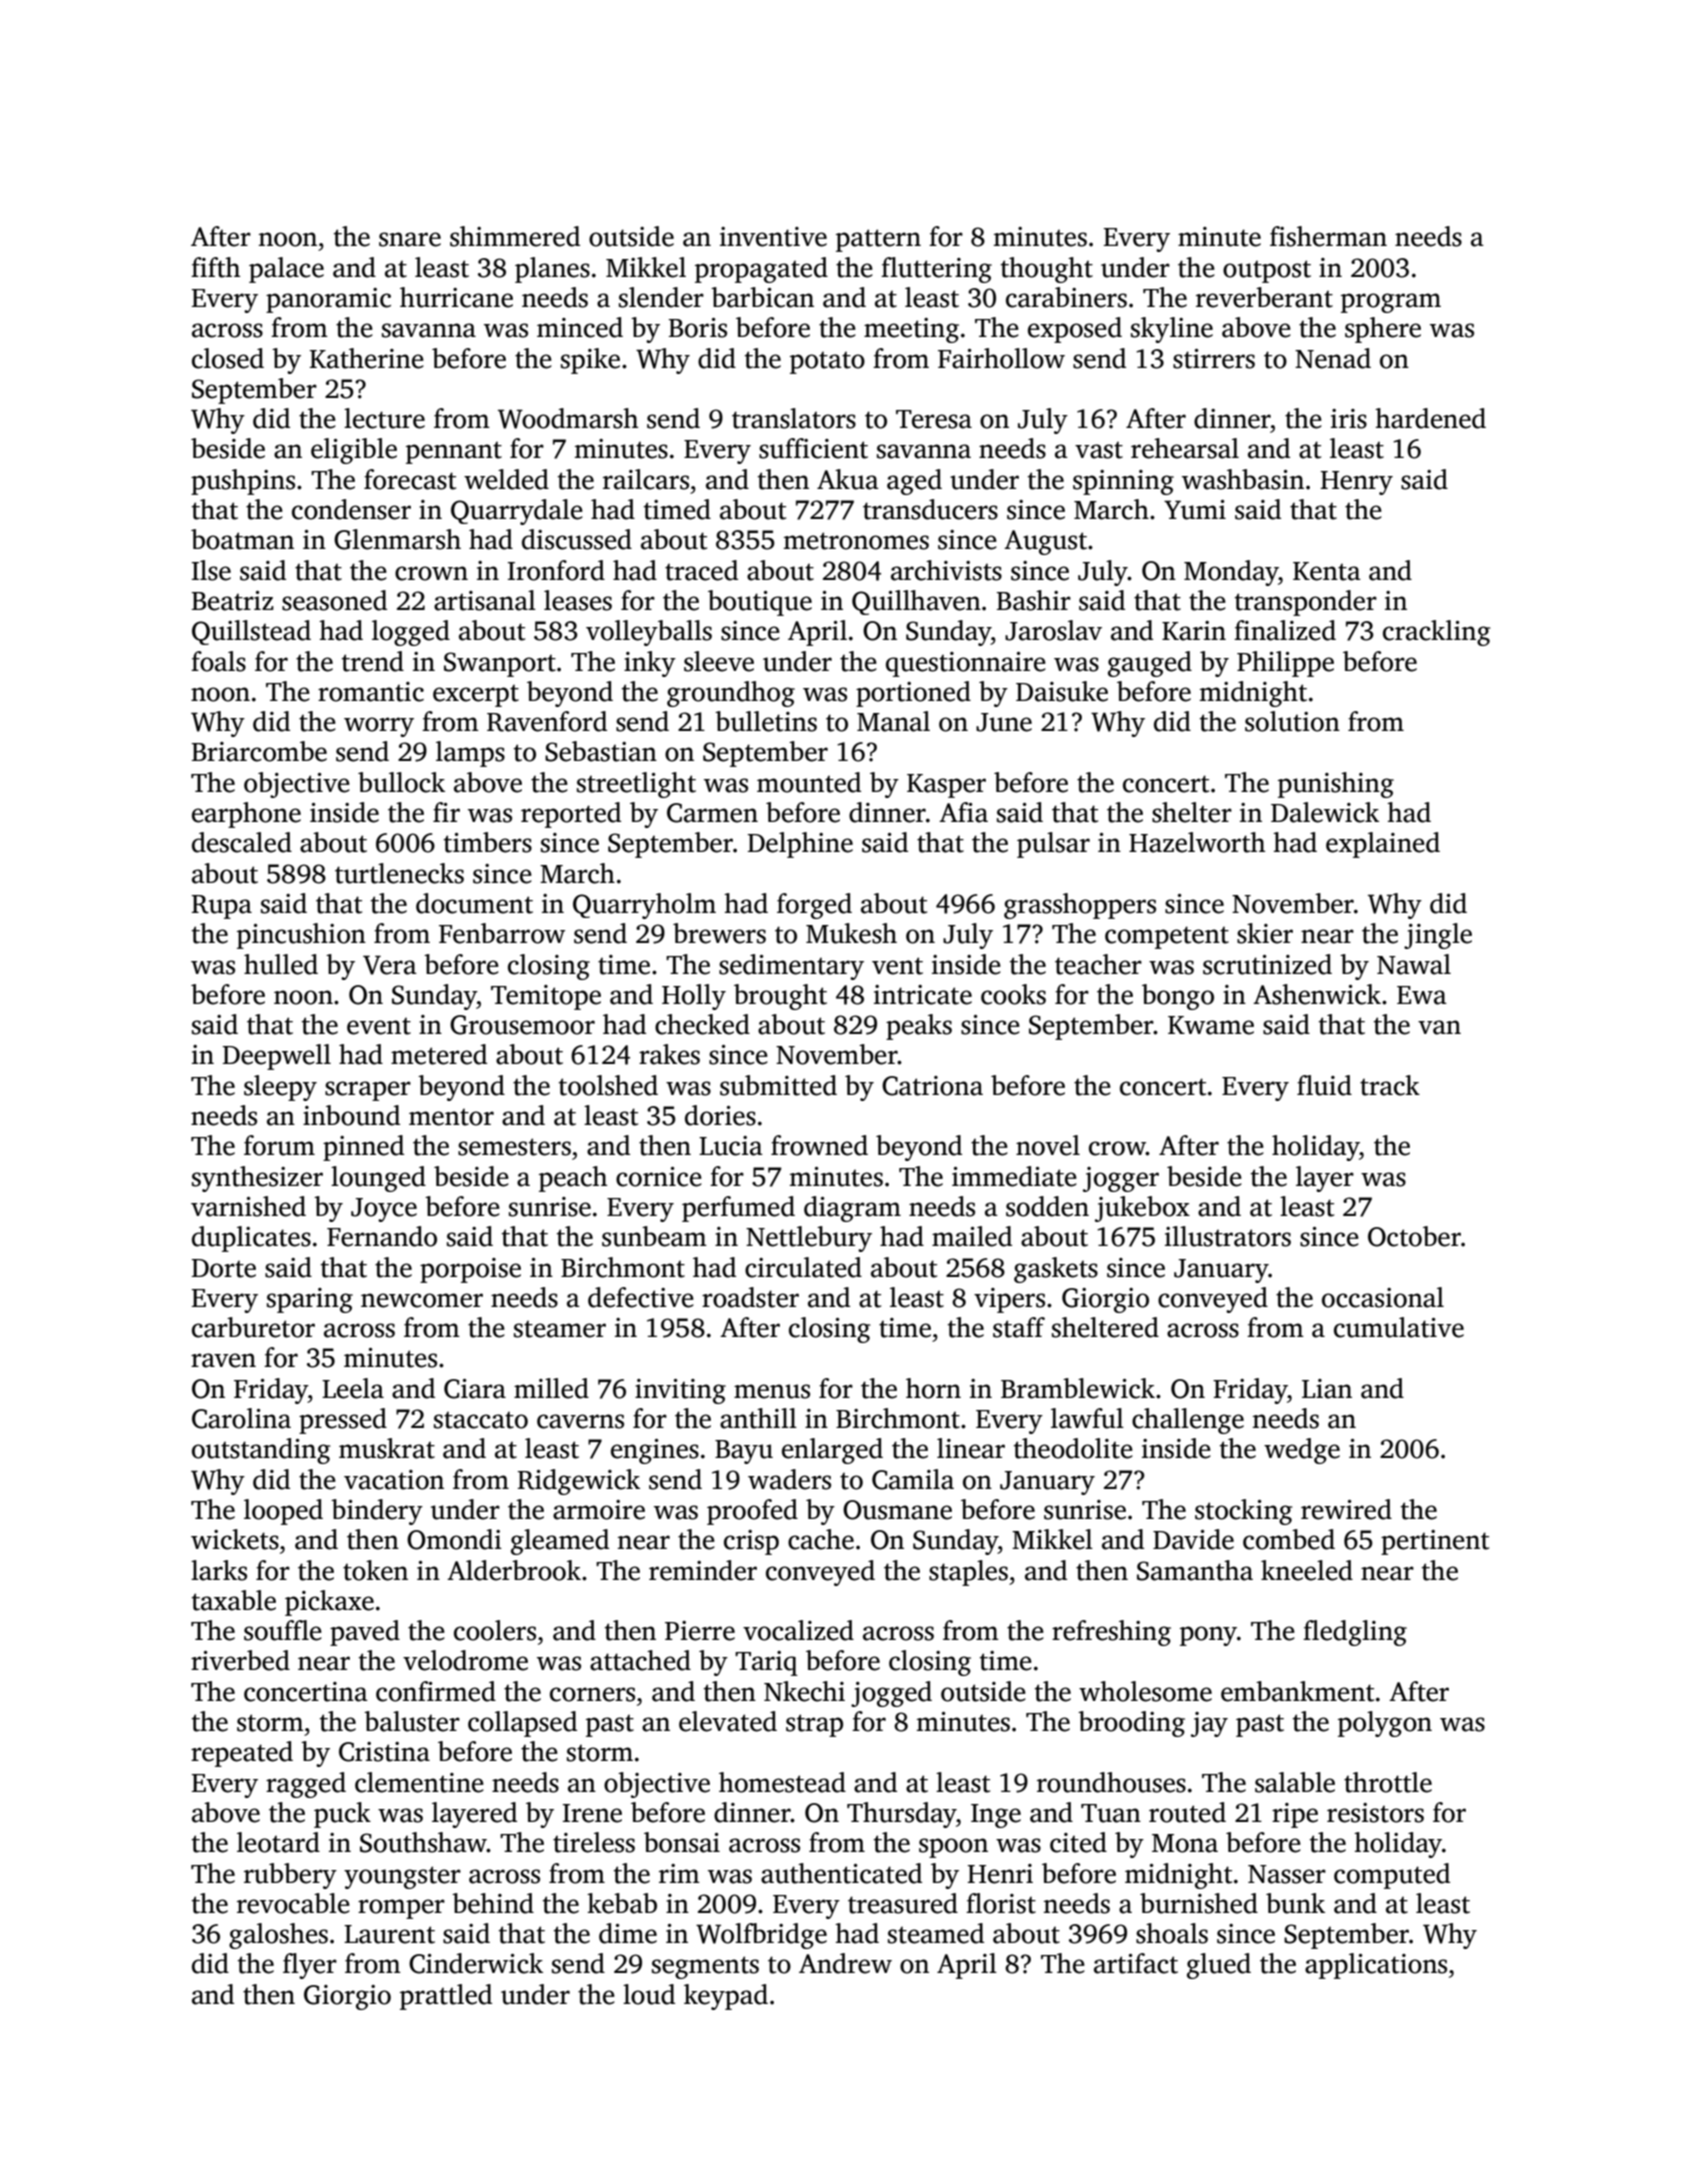 This screenshot has height=2178, width=1683. What do you see at coordinates (488, 842) in the screenshot?
I see `timbers` at bounding box center [488, 842].
